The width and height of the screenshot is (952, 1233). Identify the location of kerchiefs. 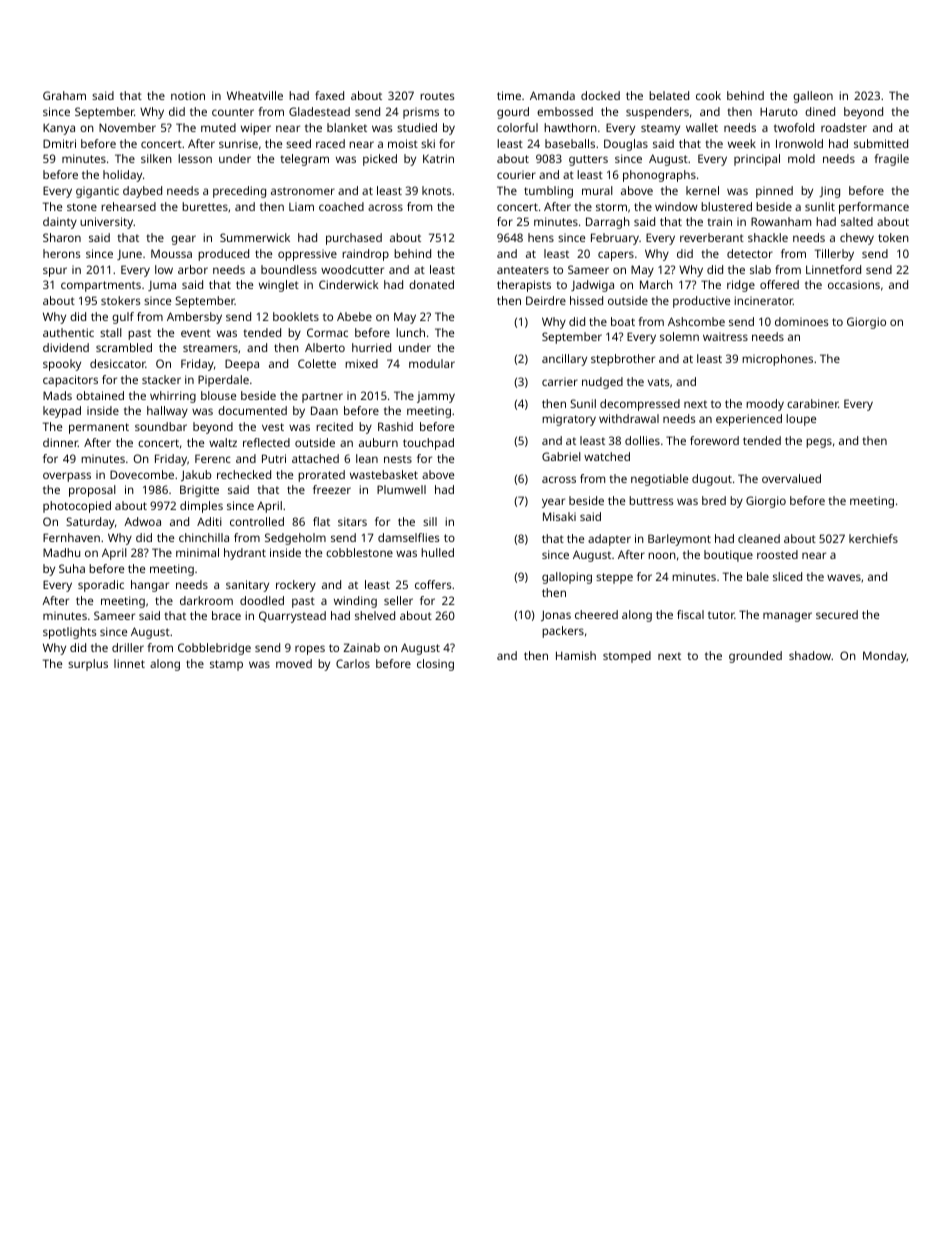
(873, 538).
